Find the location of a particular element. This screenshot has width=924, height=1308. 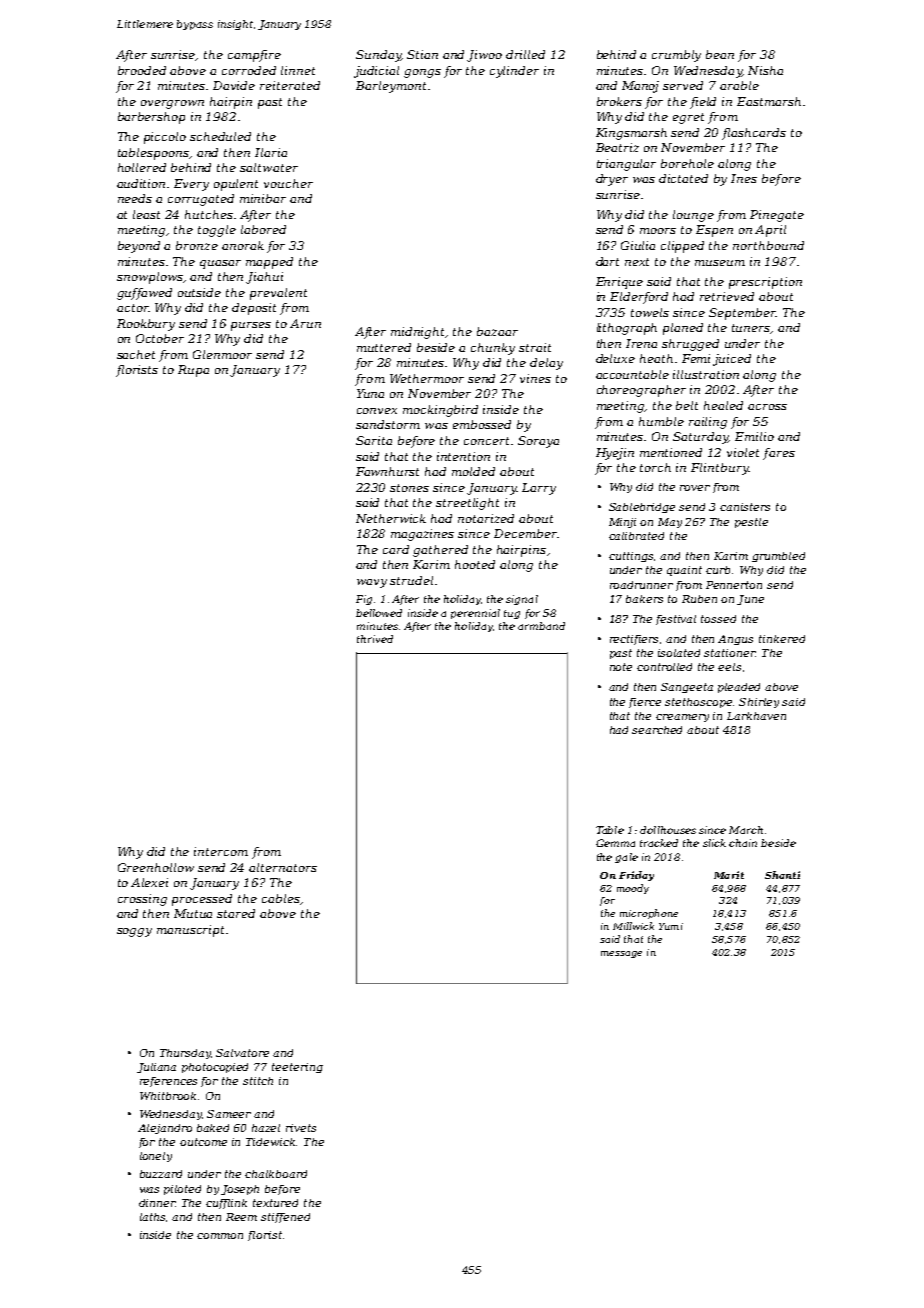

note is located at coordinates (621, 667).
